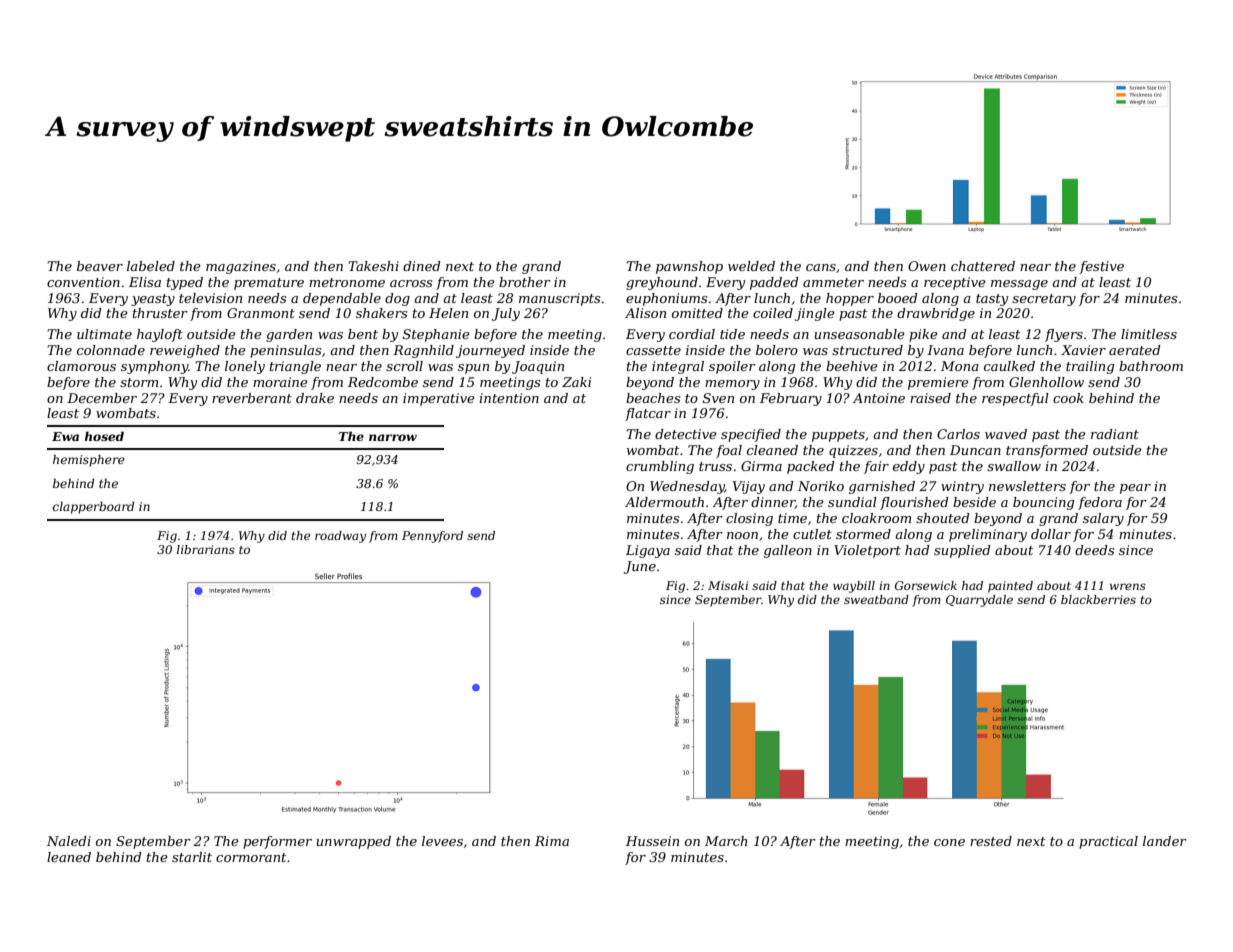  What do you see at coordinates (728, 585) in the screenshot?
I see `Misaki` at bounding box center [728, 585].
